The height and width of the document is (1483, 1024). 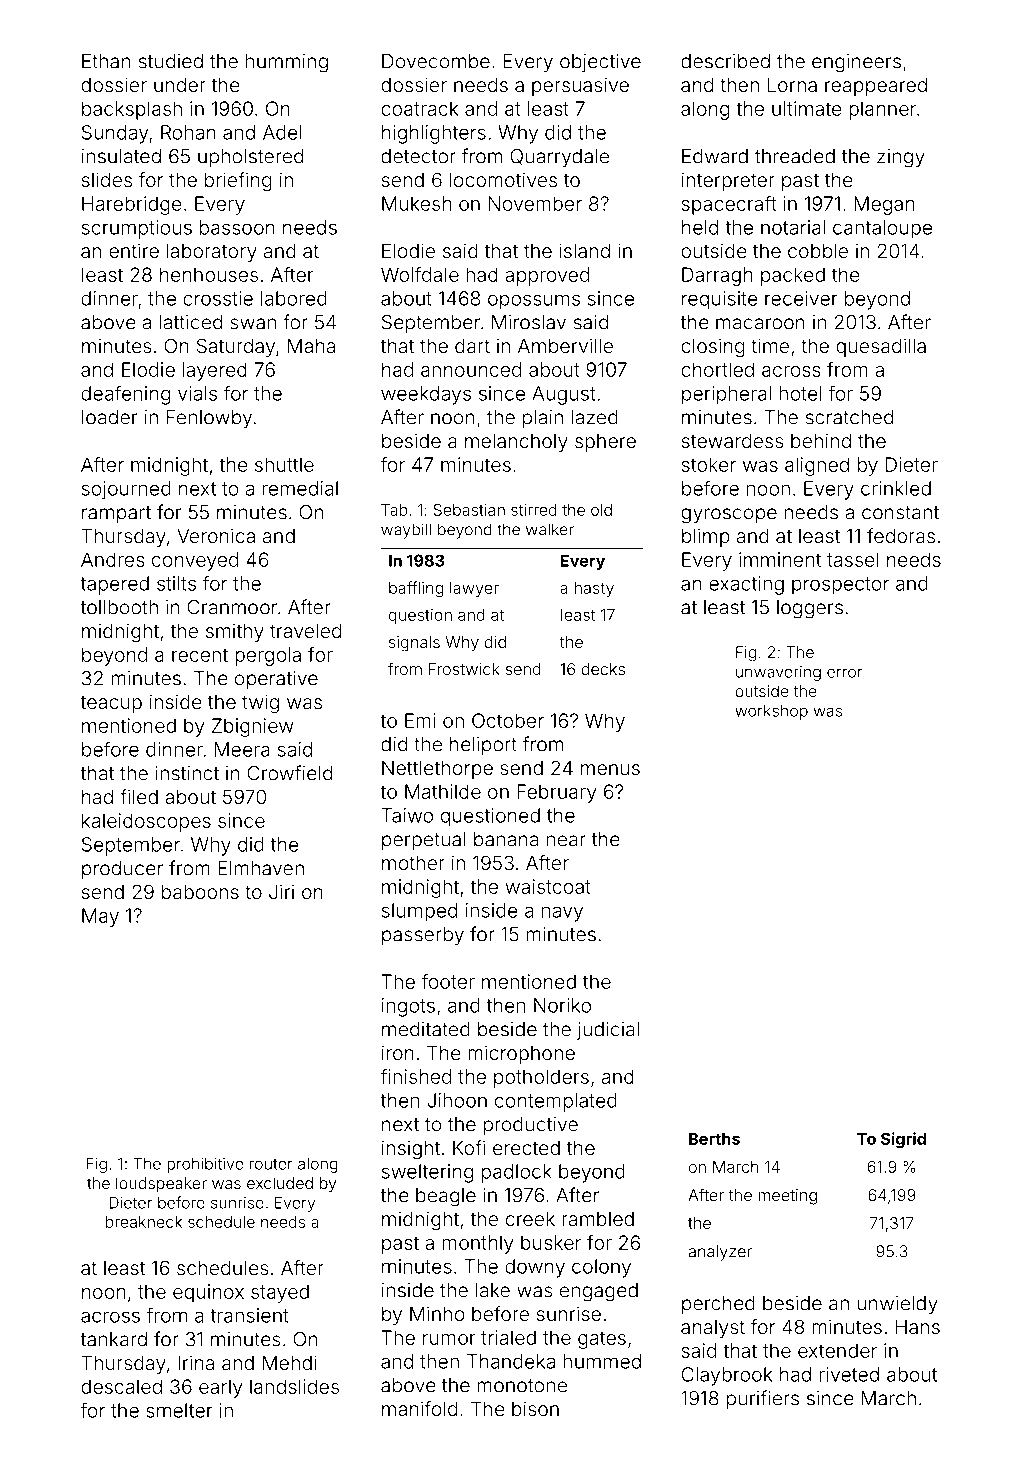 What do you see at coordinates (771, 712) in the document?
I see `workshop` at bounding box center [771, 712].
